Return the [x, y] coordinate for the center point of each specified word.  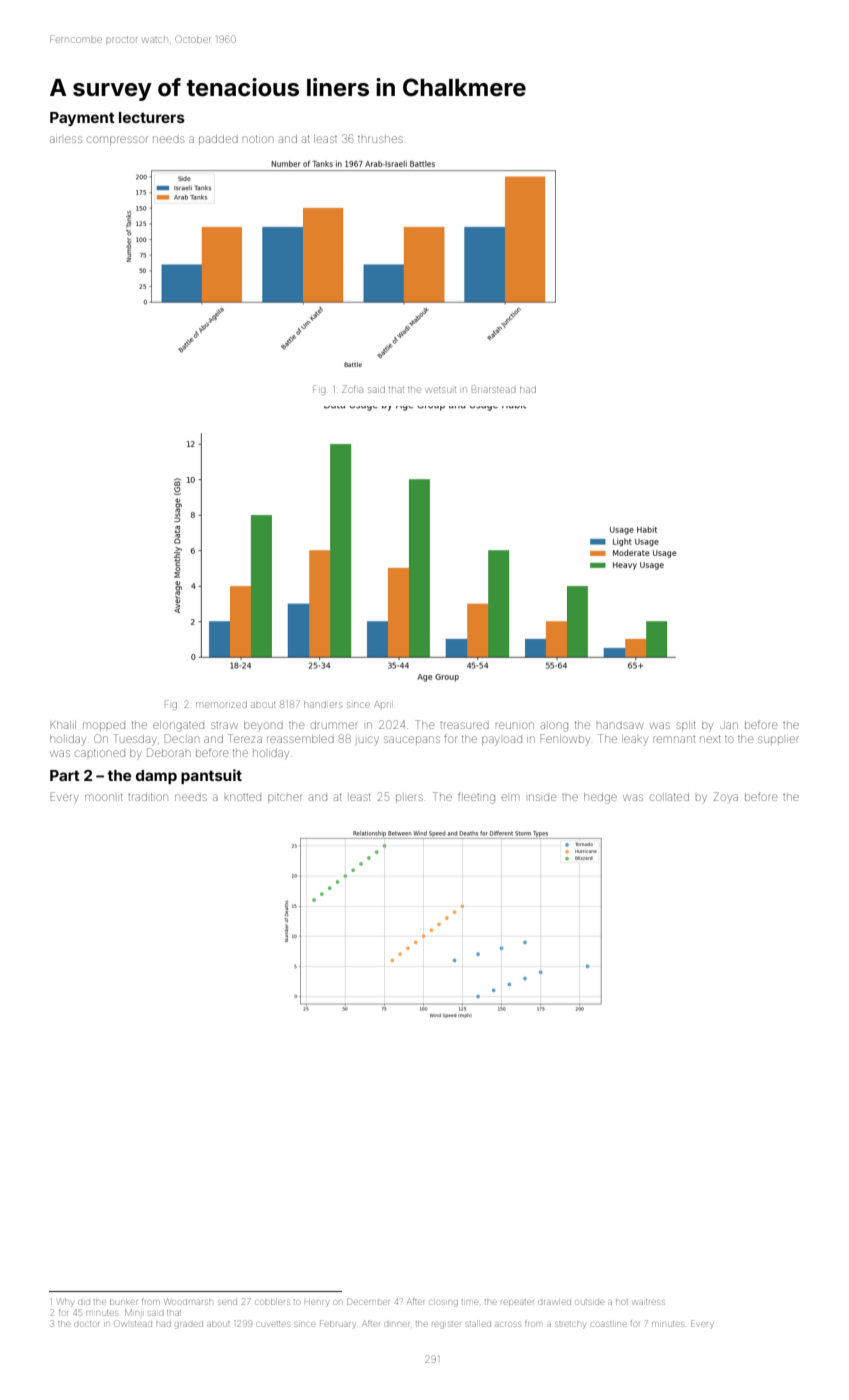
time [470, 1302]
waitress [649, 1302]
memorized [221, 704]
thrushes [380, 139]
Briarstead [494, 389]
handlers [323, 704]
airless [66, 139]
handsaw [620, 725]
